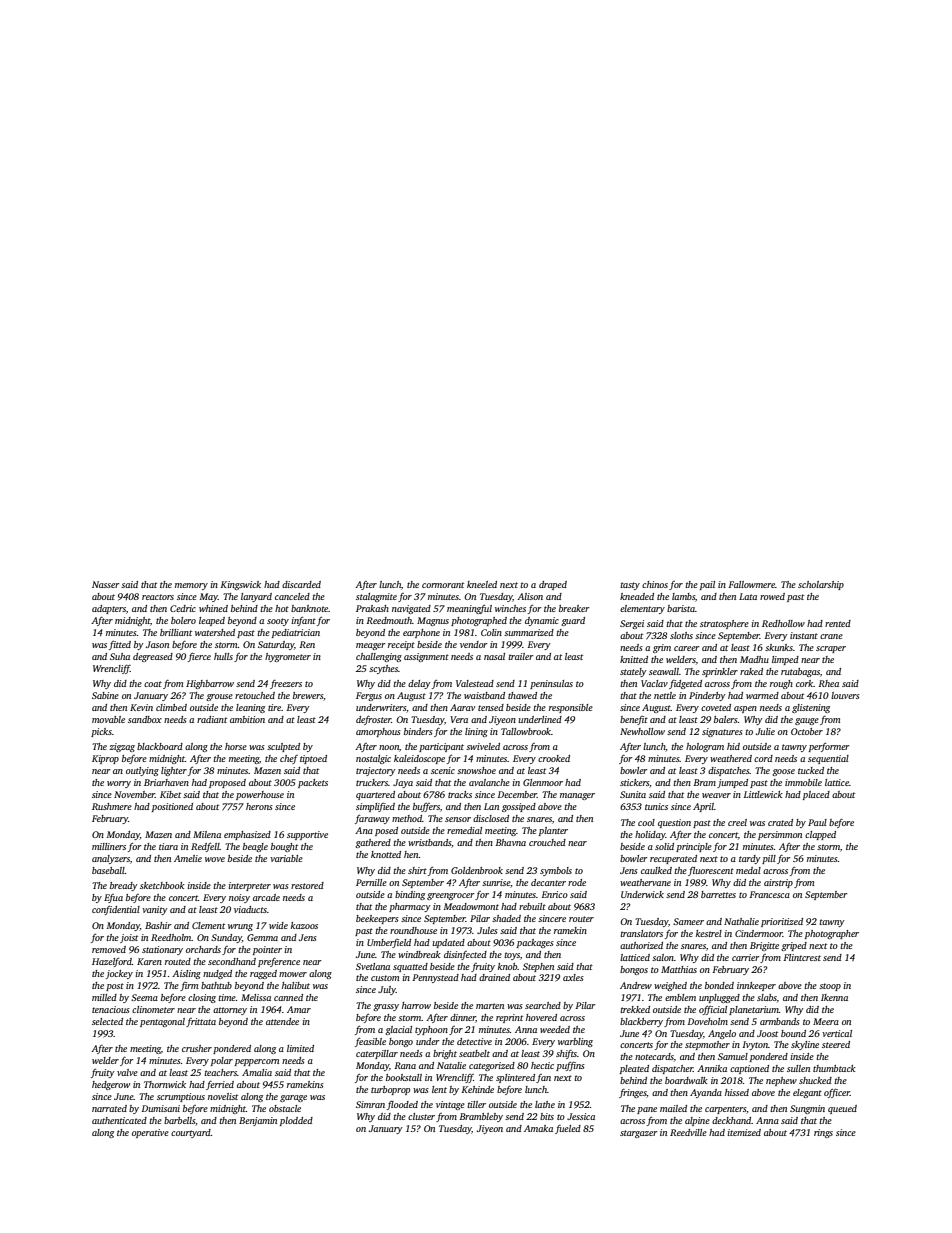  What do you see at coordinates (571, 708) in the image?
I see `responsible` at bounding box center [571, 708].
